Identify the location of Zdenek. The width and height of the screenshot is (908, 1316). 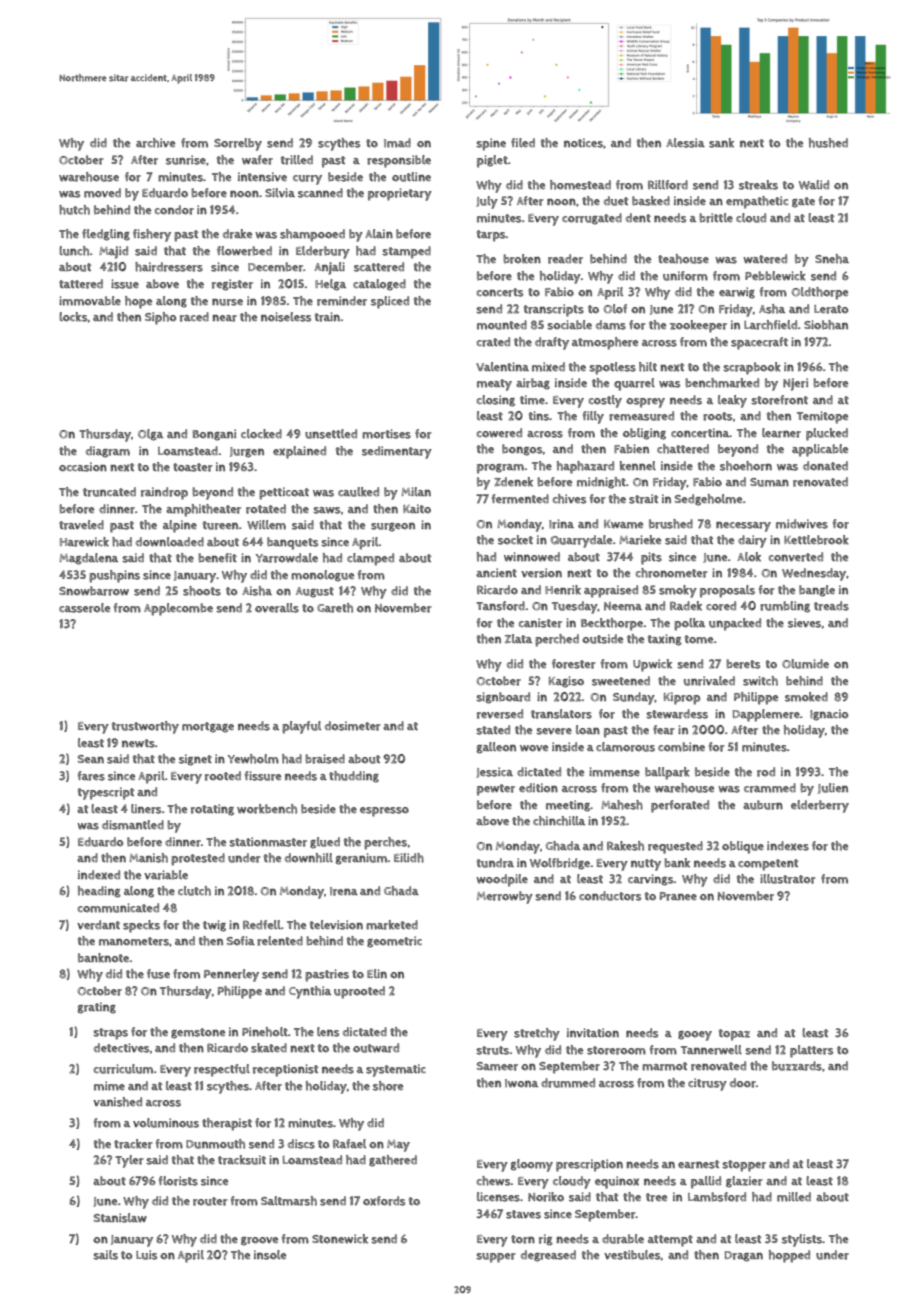
(513, 482).
